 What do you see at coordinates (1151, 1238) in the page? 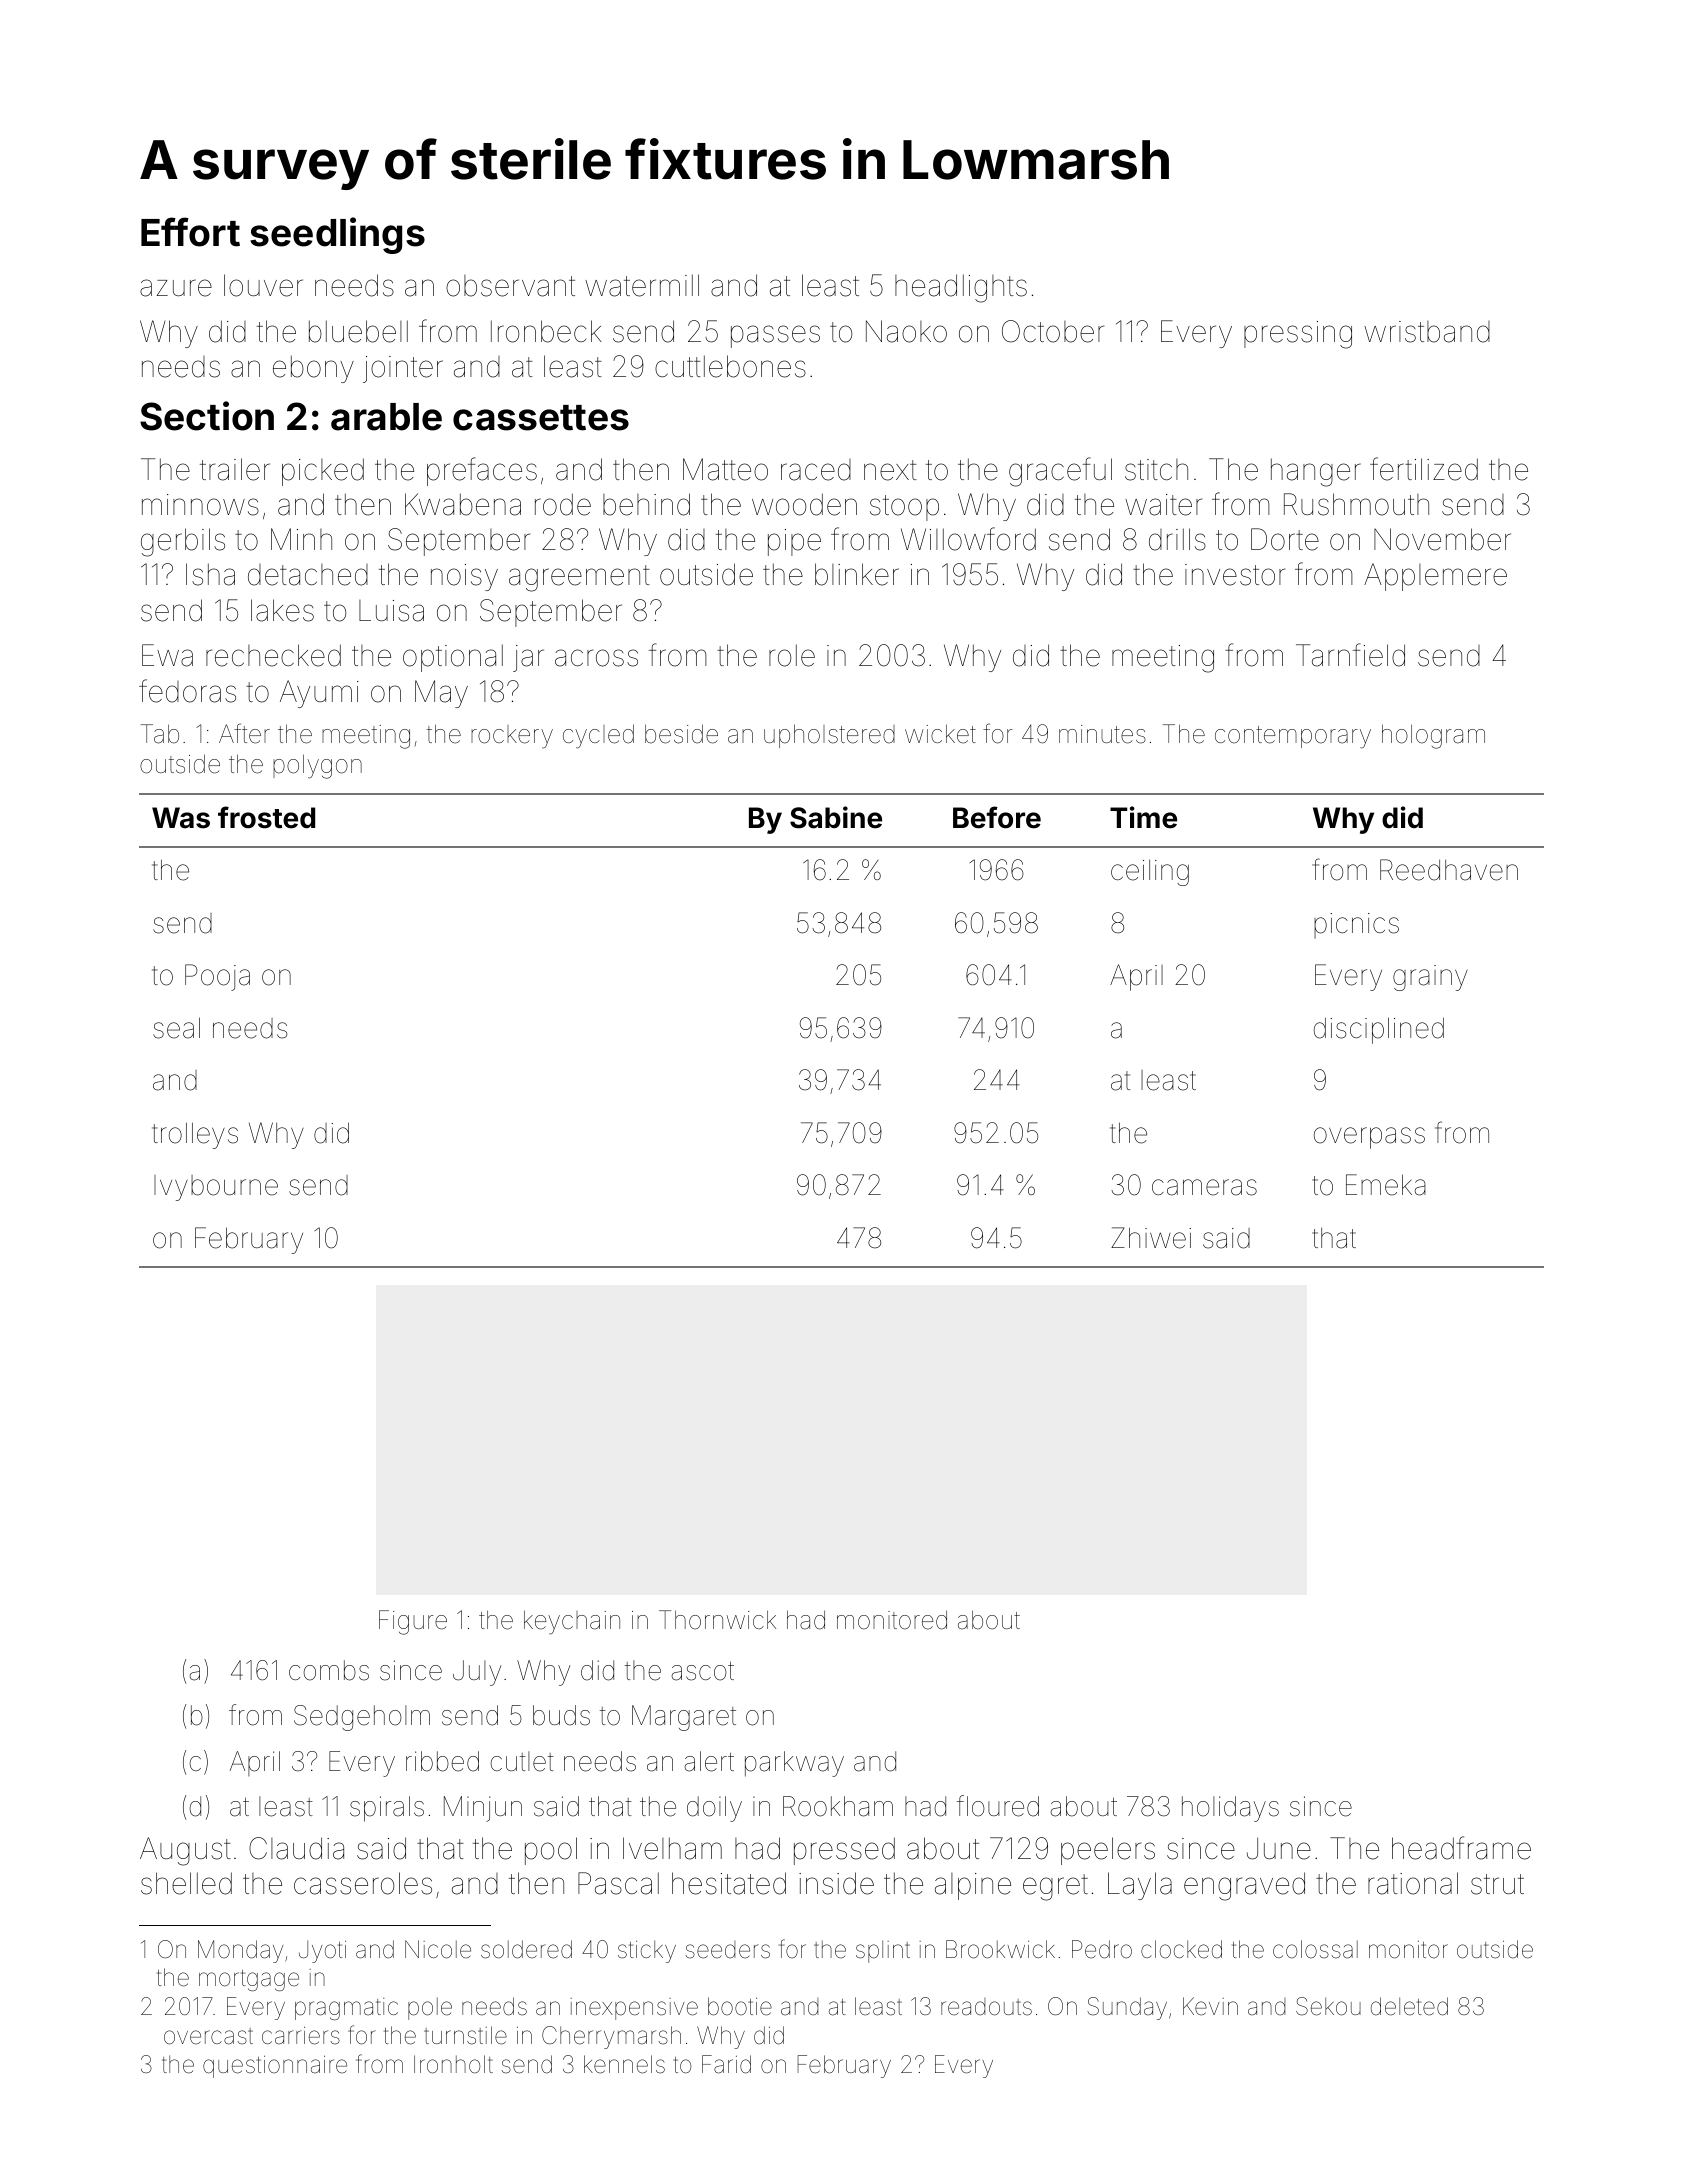
I see `Zhiwei` at bounding box center [1151, 1238].
